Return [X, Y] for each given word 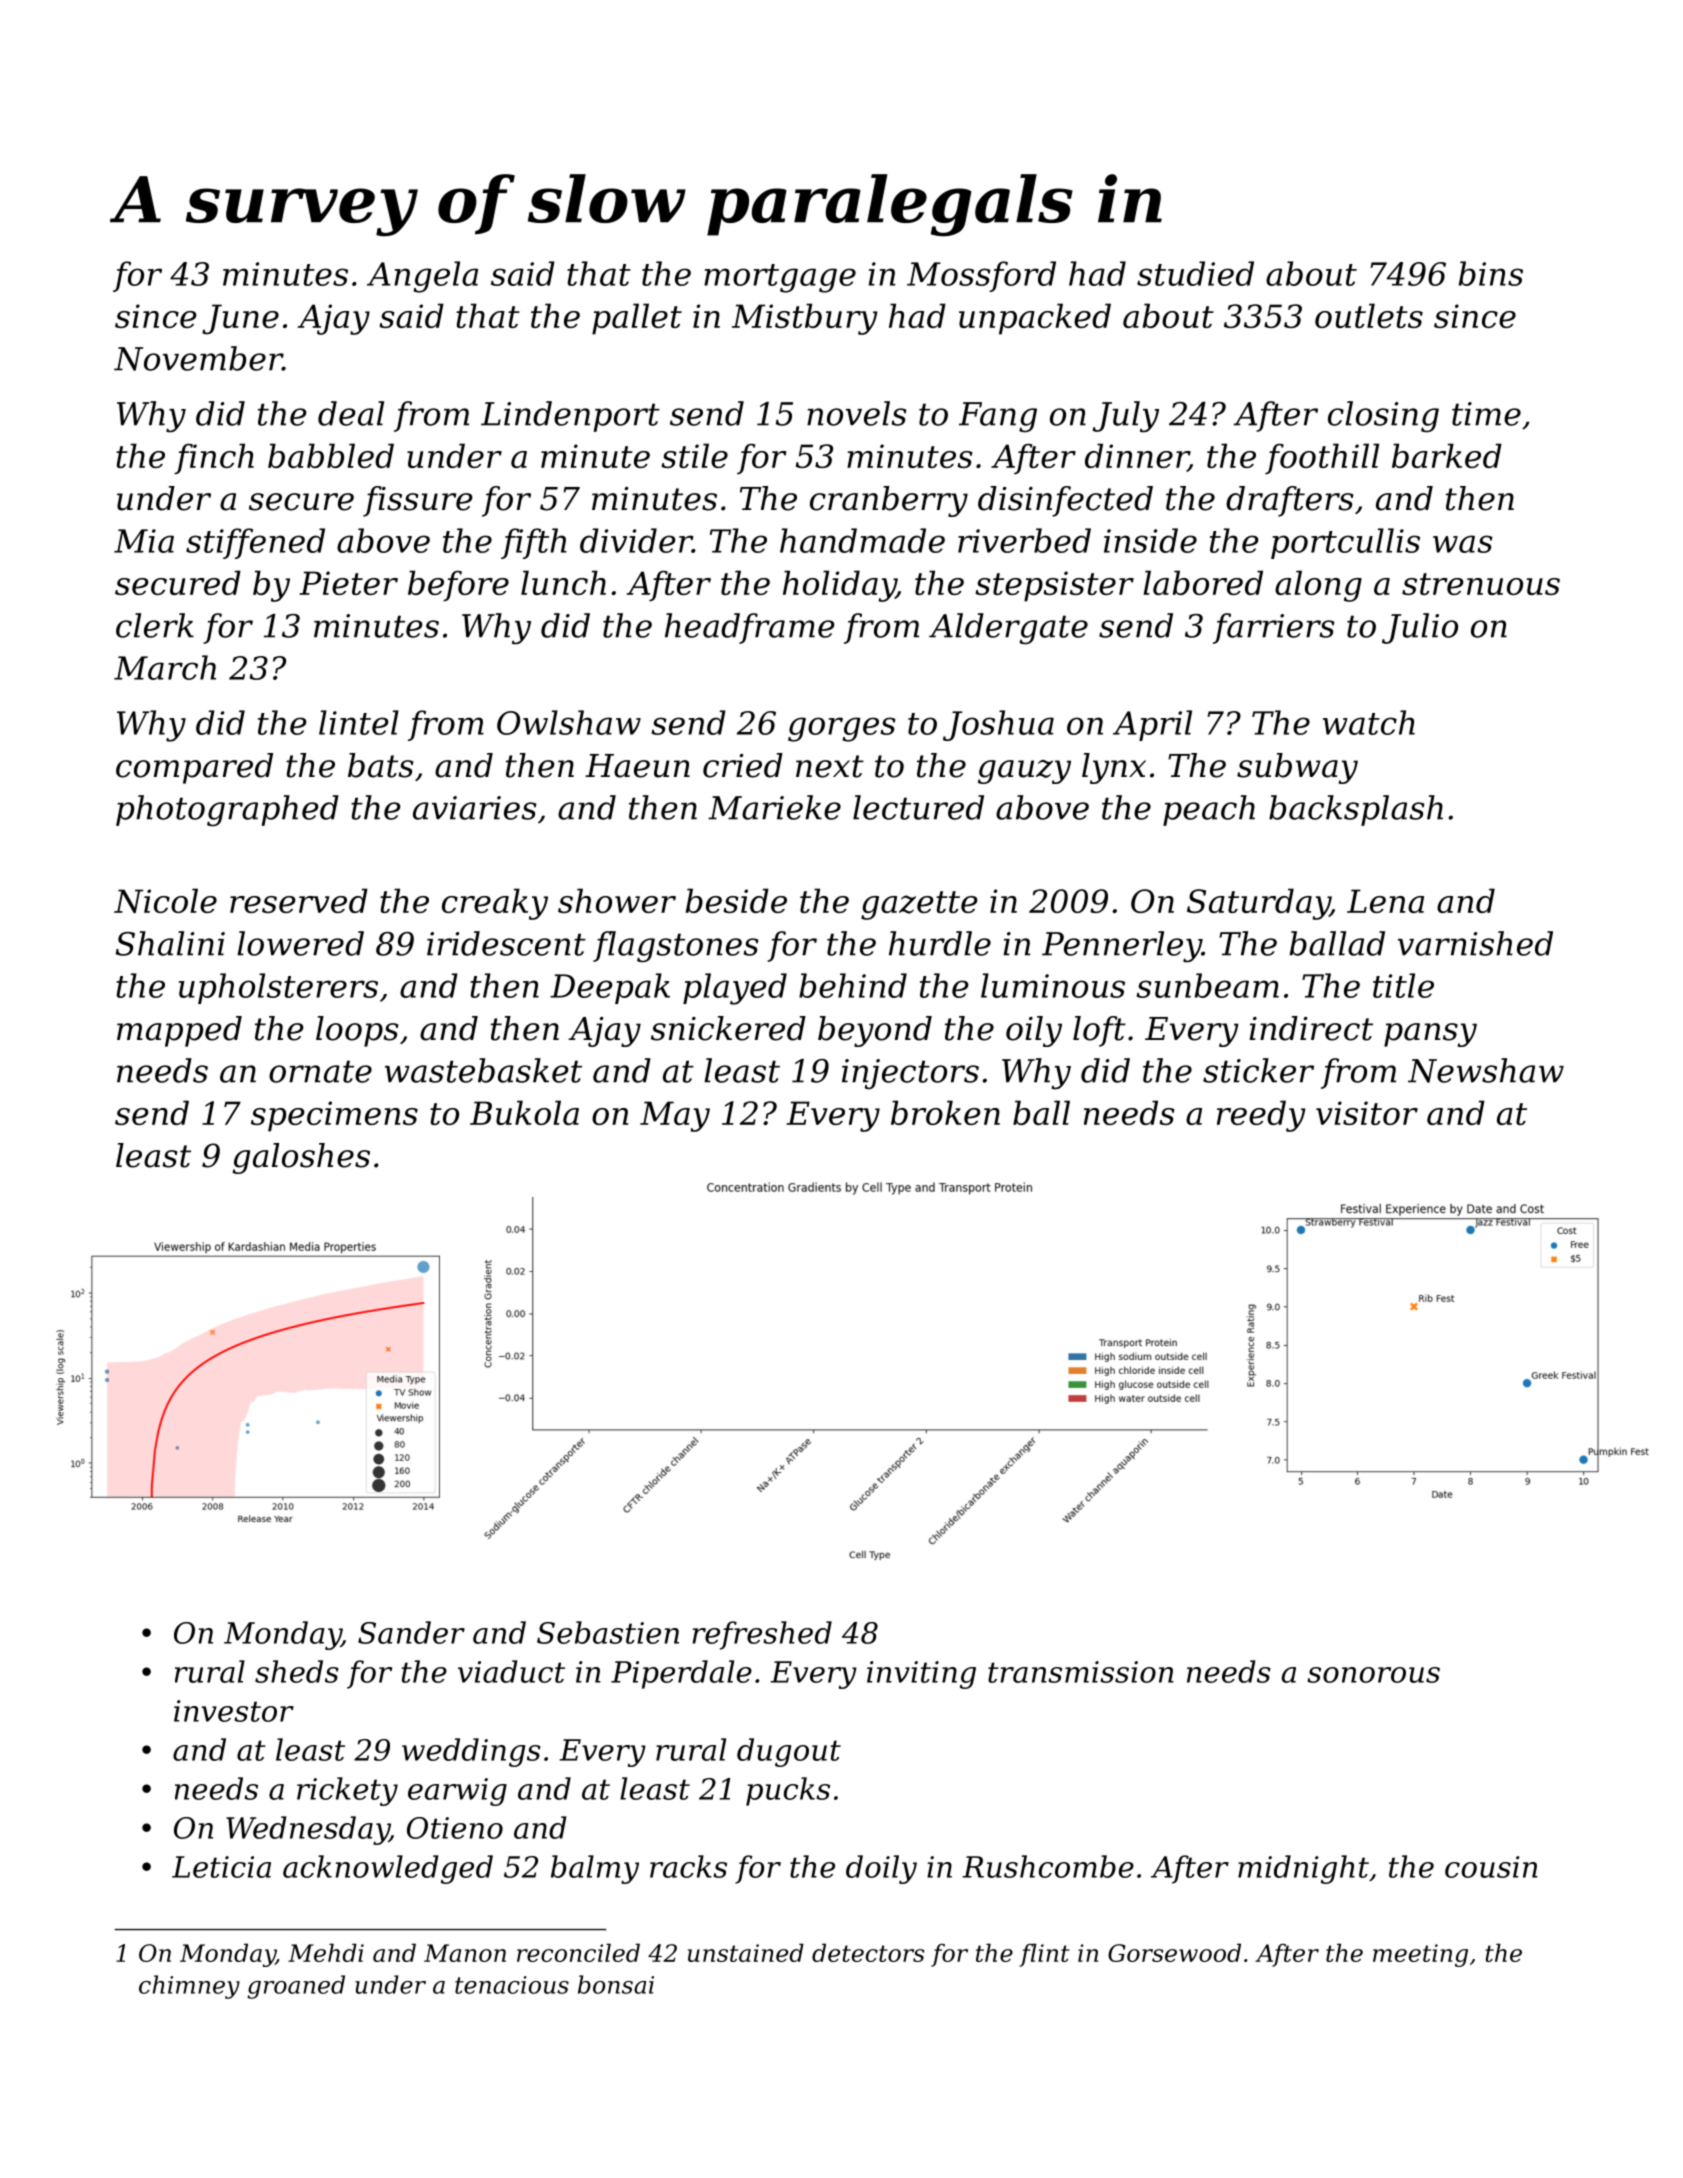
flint [1044, 1955]
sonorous [1373, 1675]
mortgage [780, 278]
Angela [422, 277]
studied [1195, 273]
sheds [297, 1671]
